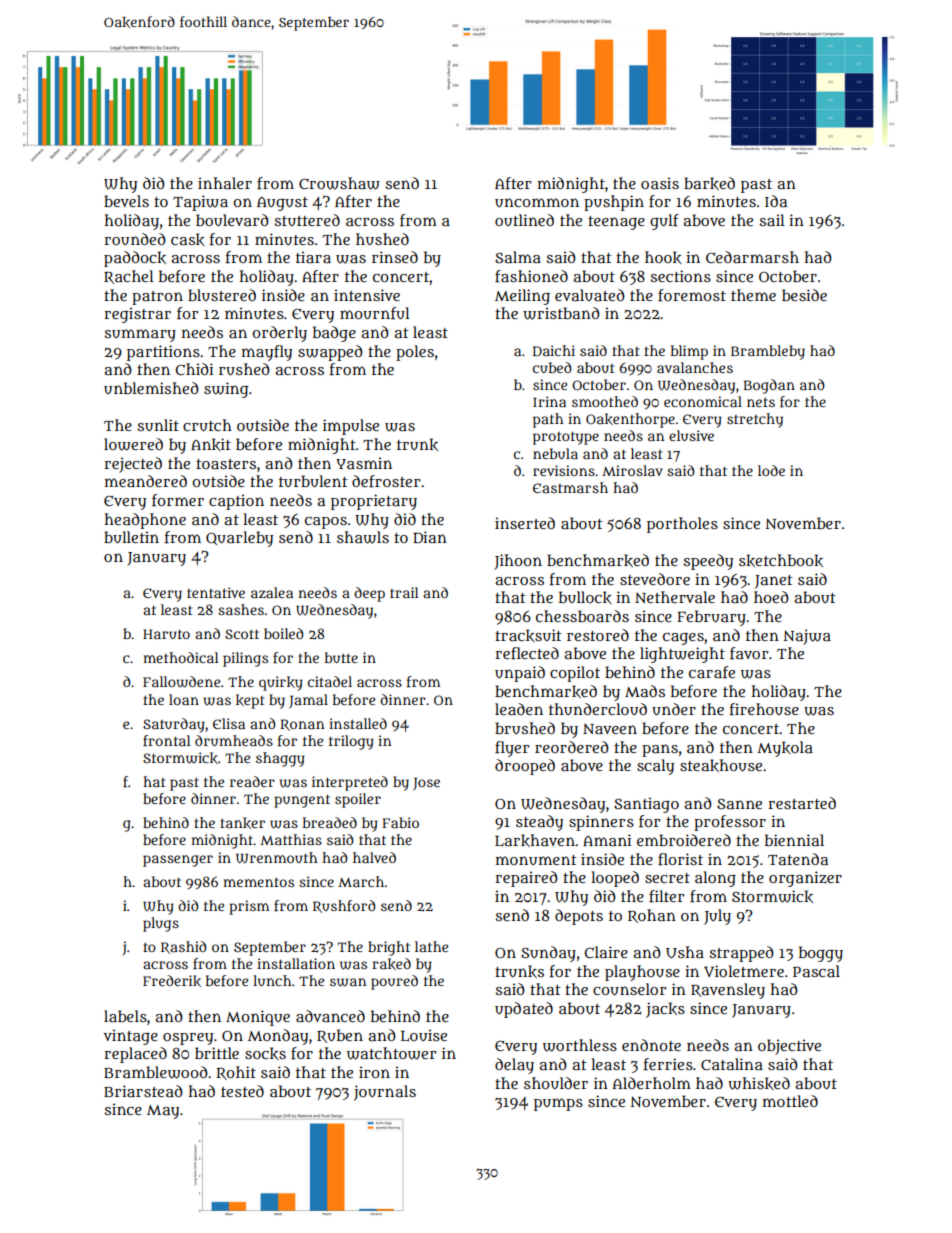 The width and height of the image is (952, 1233). Describe the element at coordinates (708, 562) in the image. I see `speedy` at that location.
